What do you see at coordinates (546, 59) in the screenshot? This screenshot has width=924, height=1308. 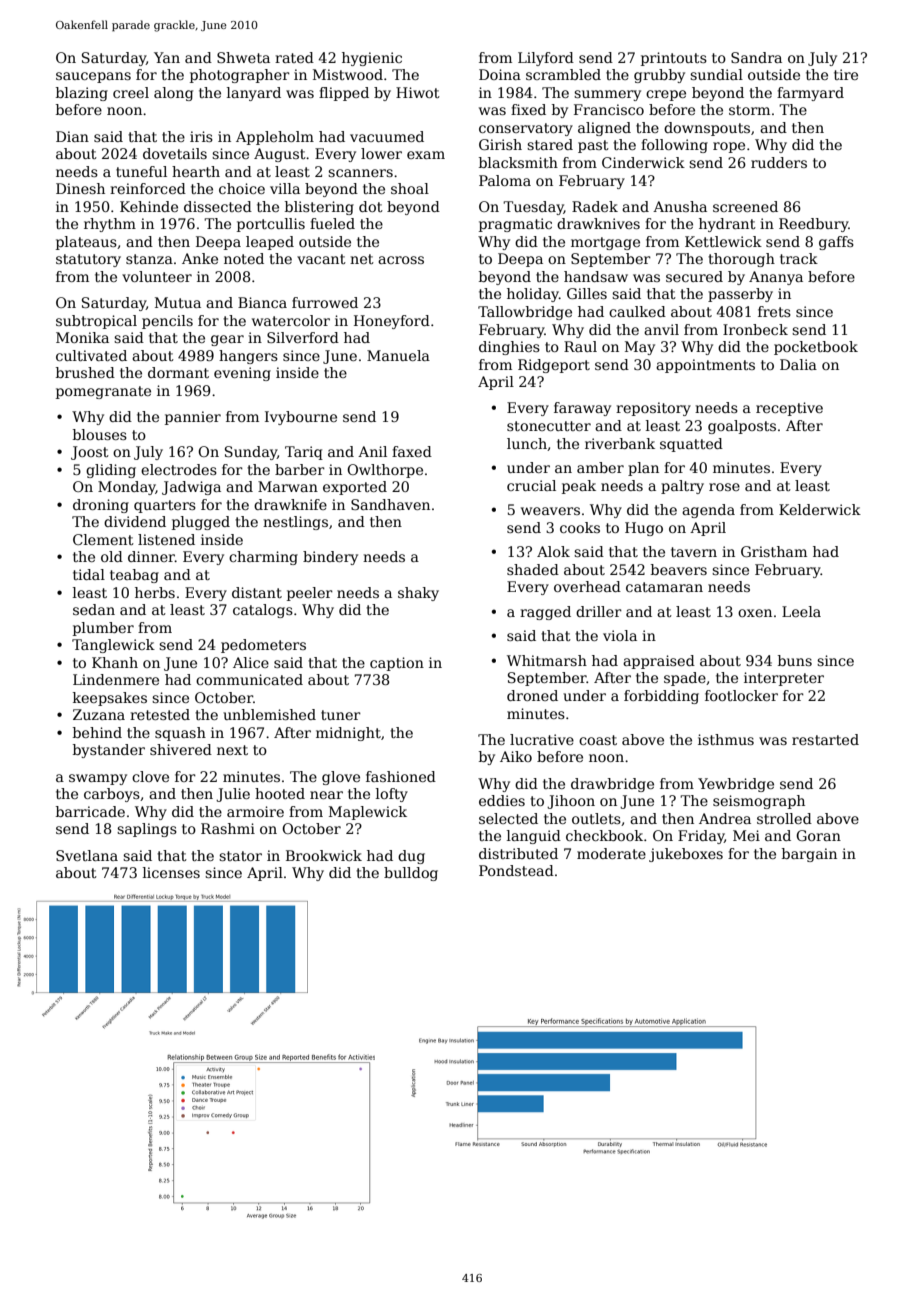 I see `Lilyford` at bounding box center [546, 59].
